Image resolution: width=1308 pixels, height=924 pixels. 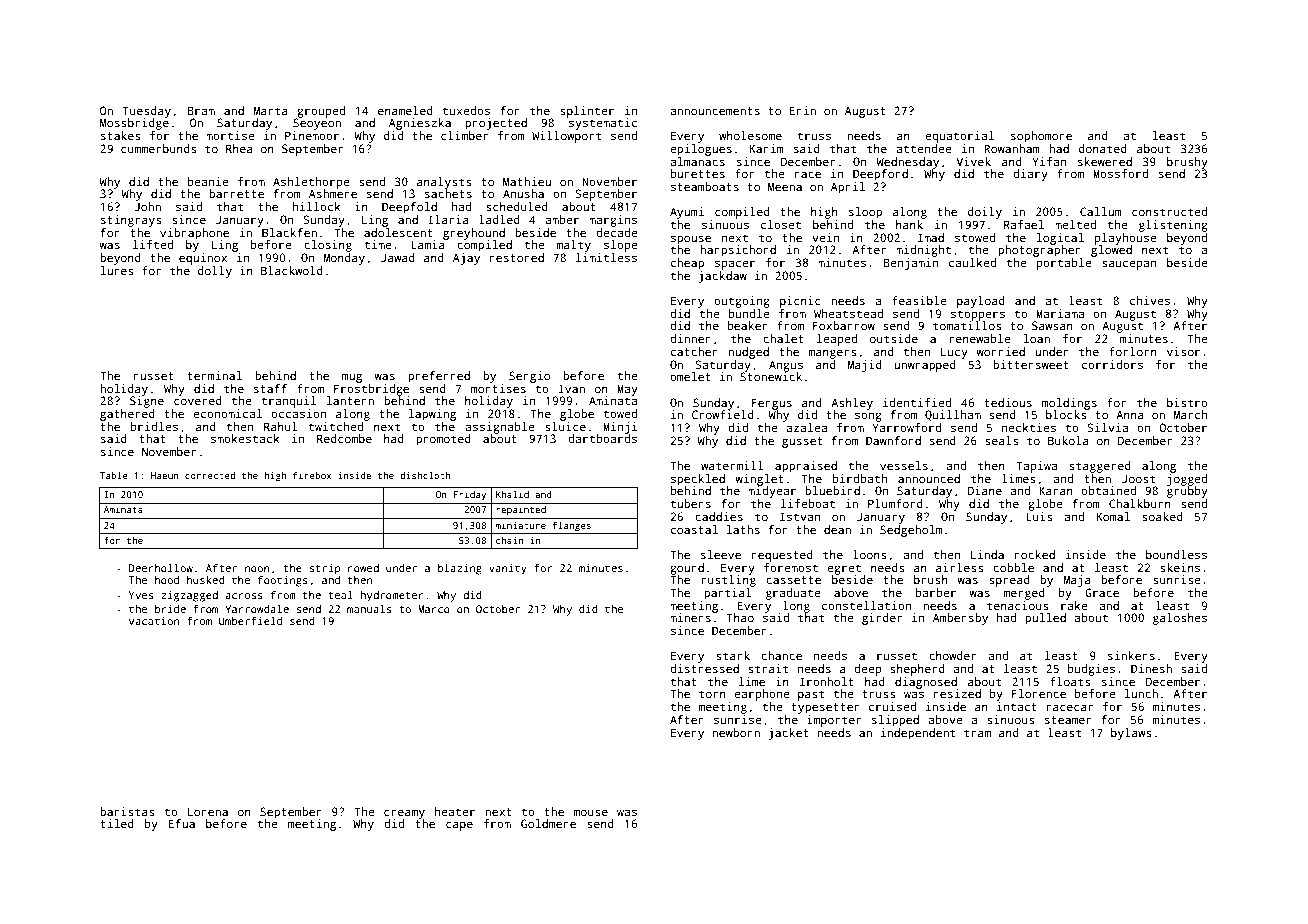 What do you see at coordinates (1129, 265) in the screenshot?
I see `saucepan` at bounding box center [1129, 265].
